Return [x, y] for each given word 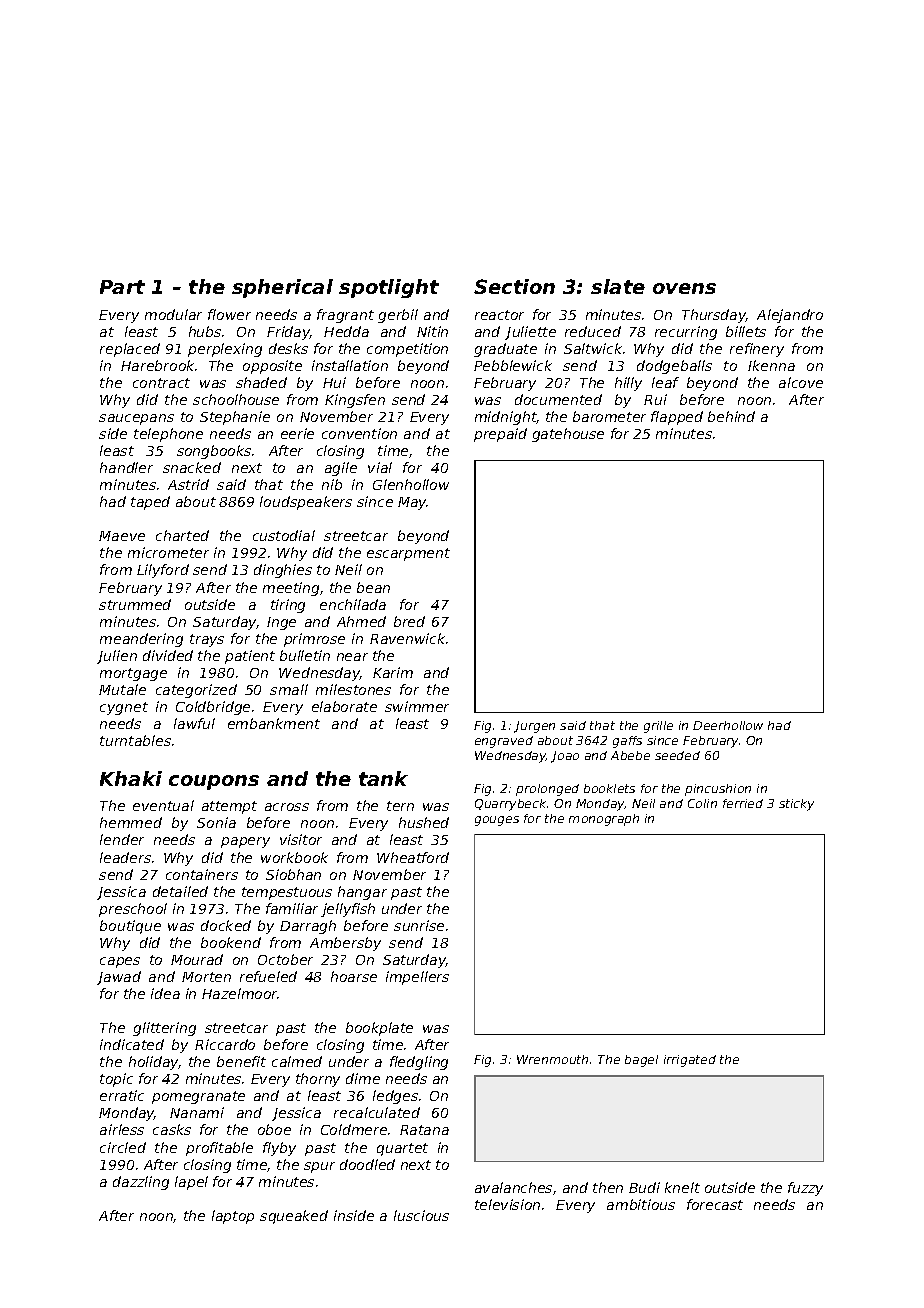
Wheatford [413, 857]
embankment [274, 723]
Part [122, 287]
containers [202, 874]
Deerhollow [728, 725]
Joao [565, 757]
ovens [684, 288]
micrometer [168, 552]
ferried [743, 803]
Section [514, 286]
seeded [677, 755]
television [507, 1204]
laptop [233, 1217]
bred [409, 621]
